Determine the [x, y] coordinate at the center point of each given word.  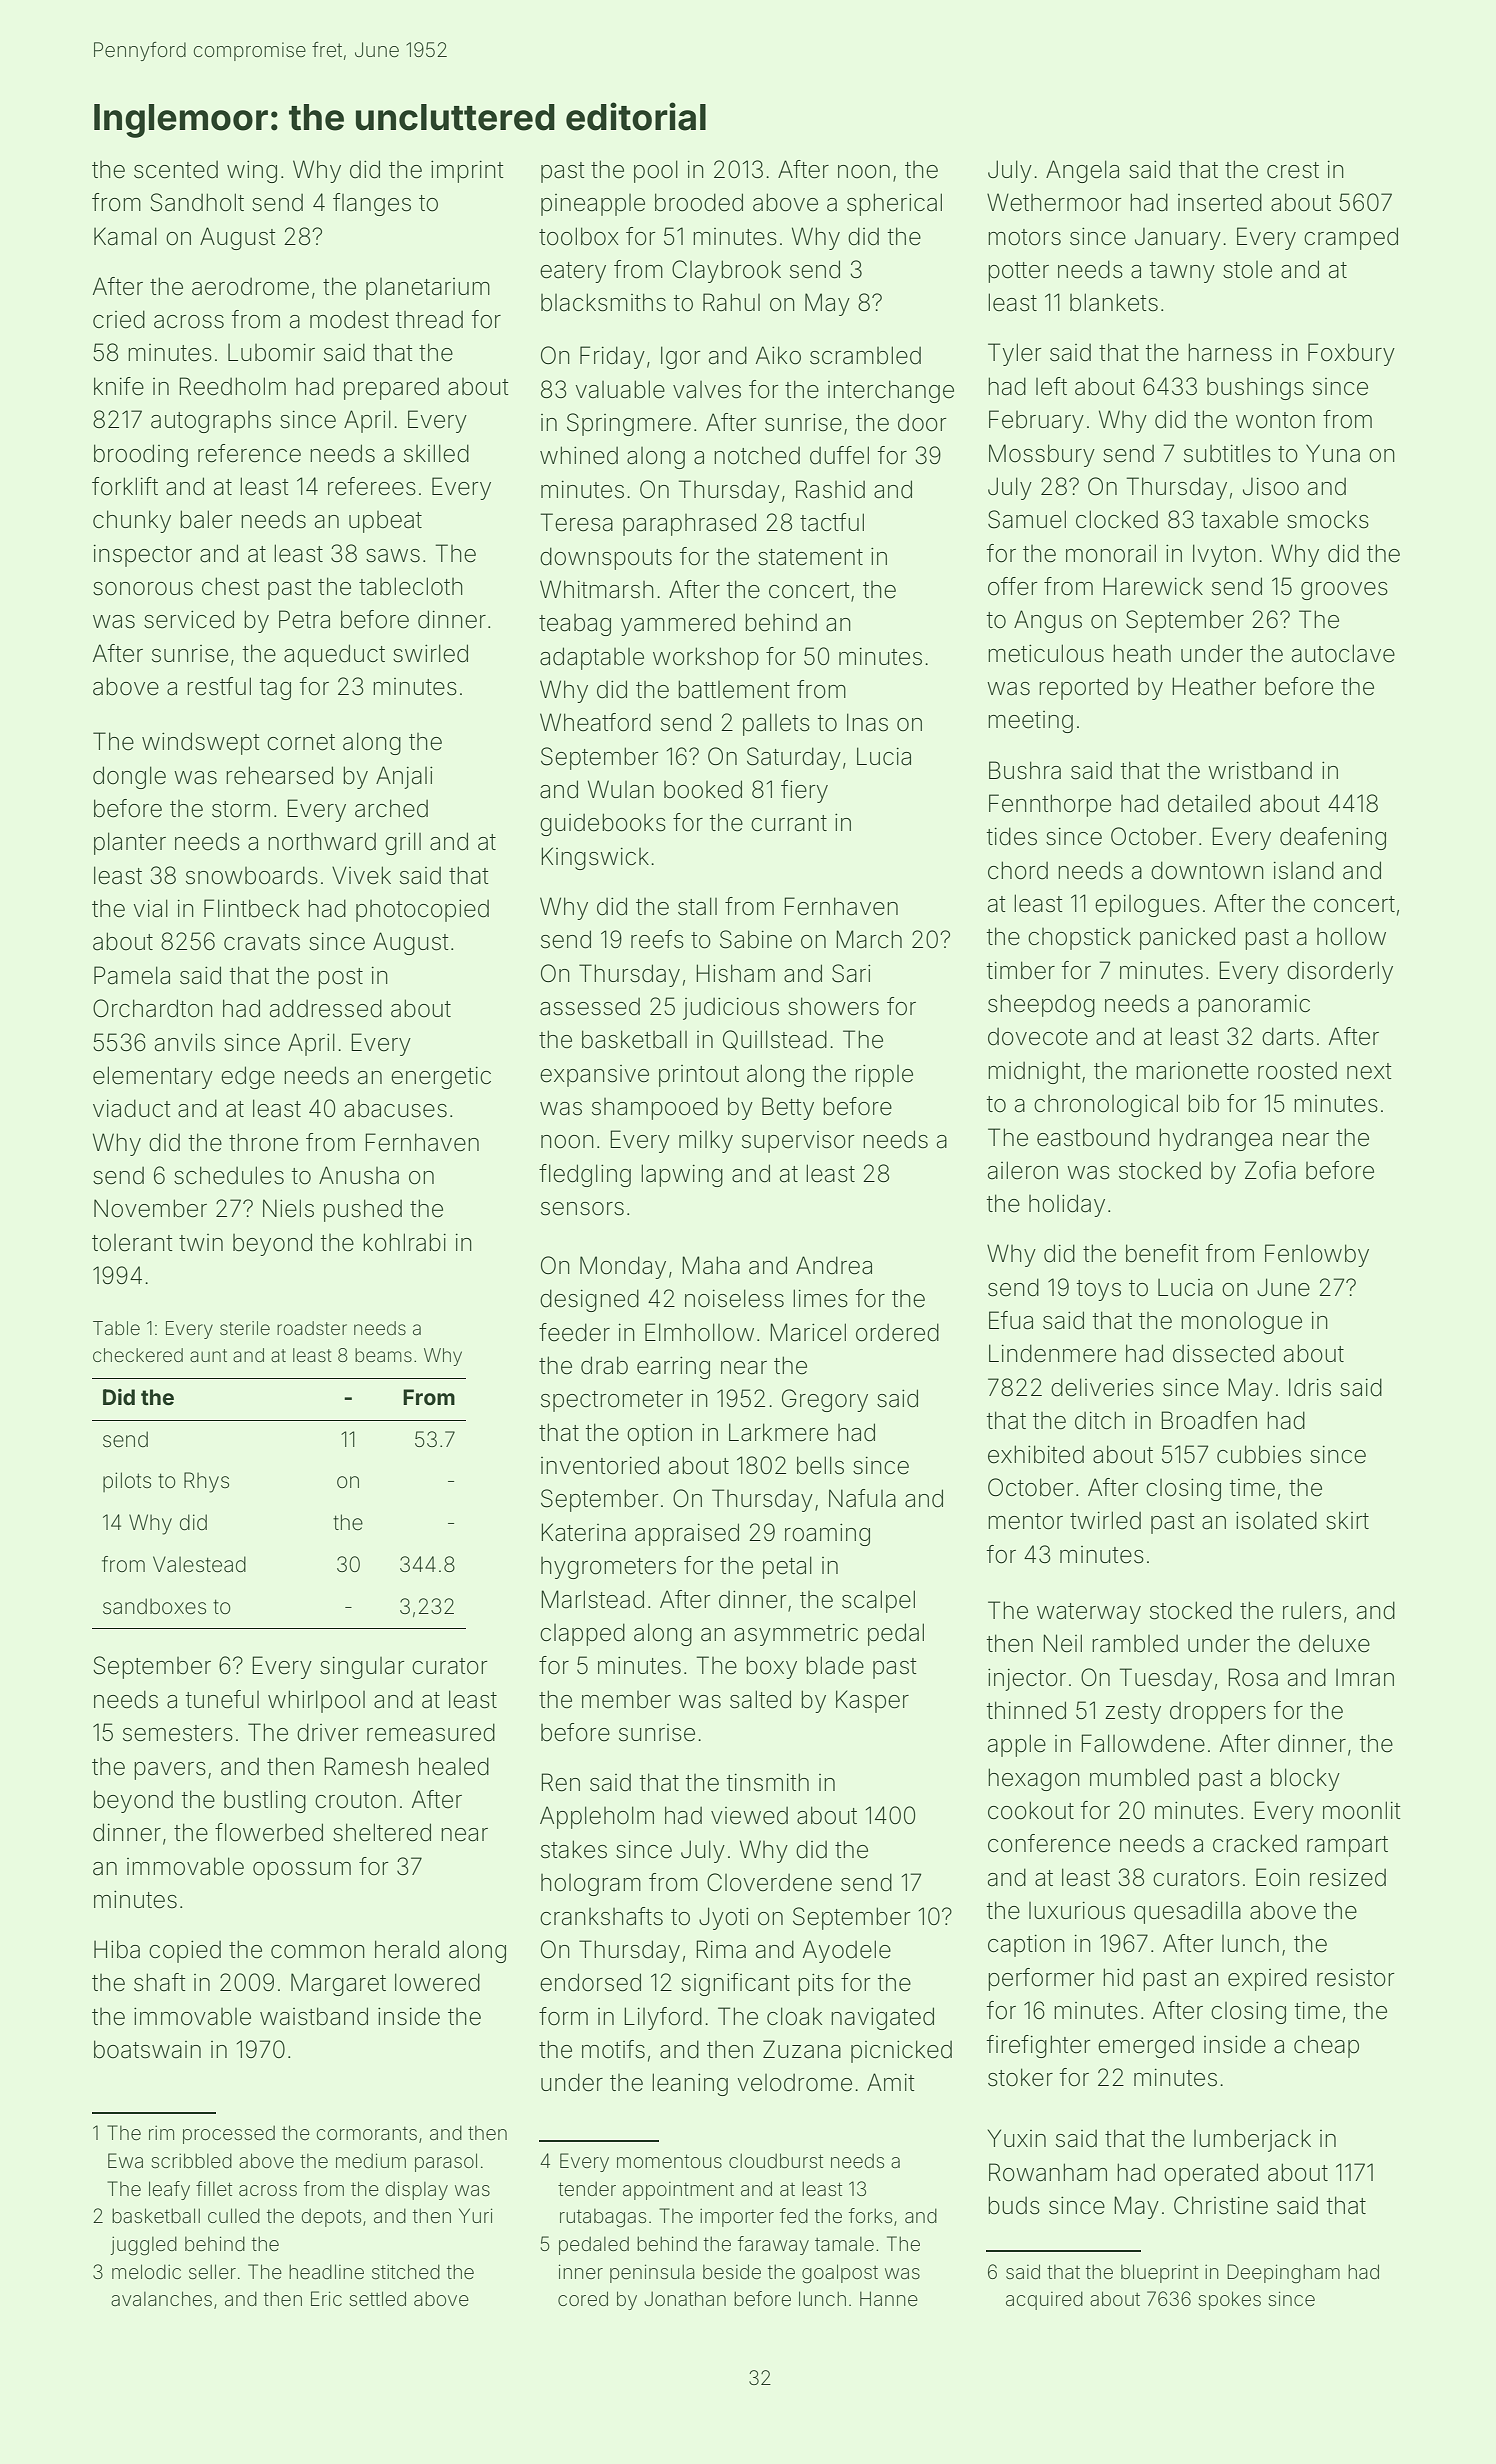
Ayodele [847, 1951]
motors [1024, 237]
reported [1083, 689]
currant [789, 823]
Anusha [359, 1175]
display [417, 2190]
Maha [711, 1265]
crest [1293, 170]
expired [1267, 1979]
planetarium [428, 289]
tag [275, 689]
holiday [1067, 1205]
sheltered [382, 1832]
